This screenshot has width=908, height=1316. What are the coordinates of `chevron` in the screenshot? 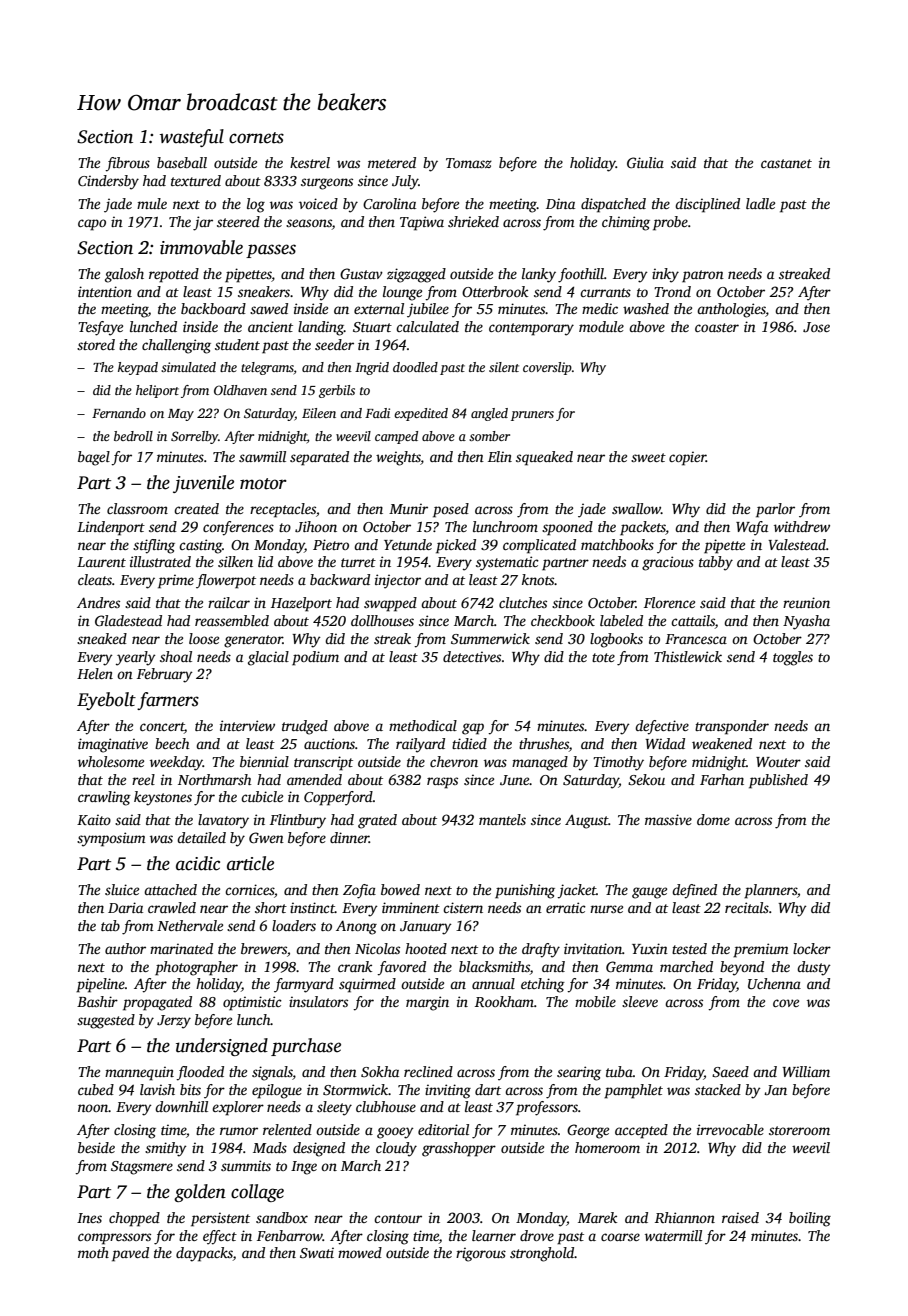 It's located at (454, 761).
